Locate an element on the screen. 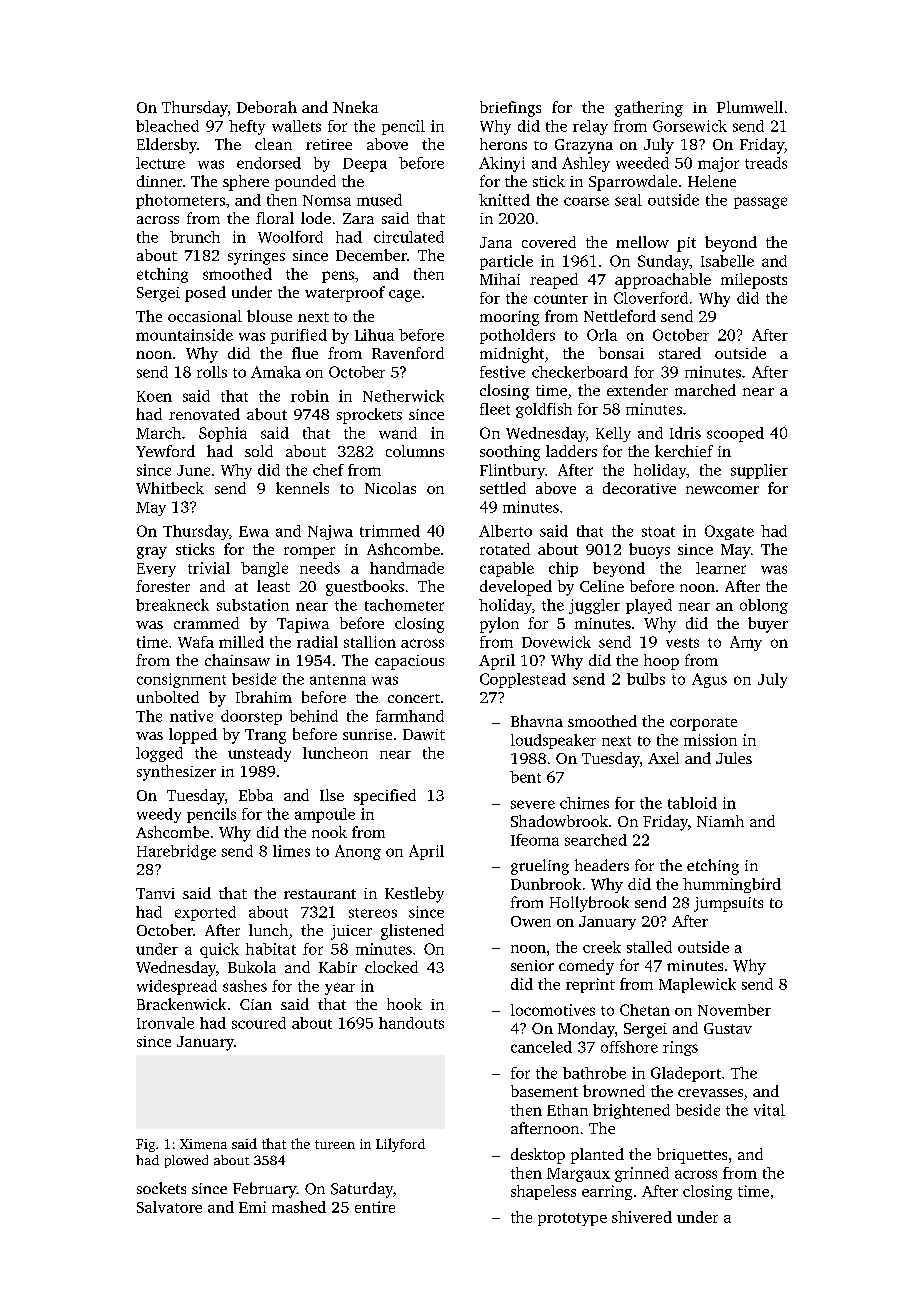  capacious is located at coordinates (409, 662).
